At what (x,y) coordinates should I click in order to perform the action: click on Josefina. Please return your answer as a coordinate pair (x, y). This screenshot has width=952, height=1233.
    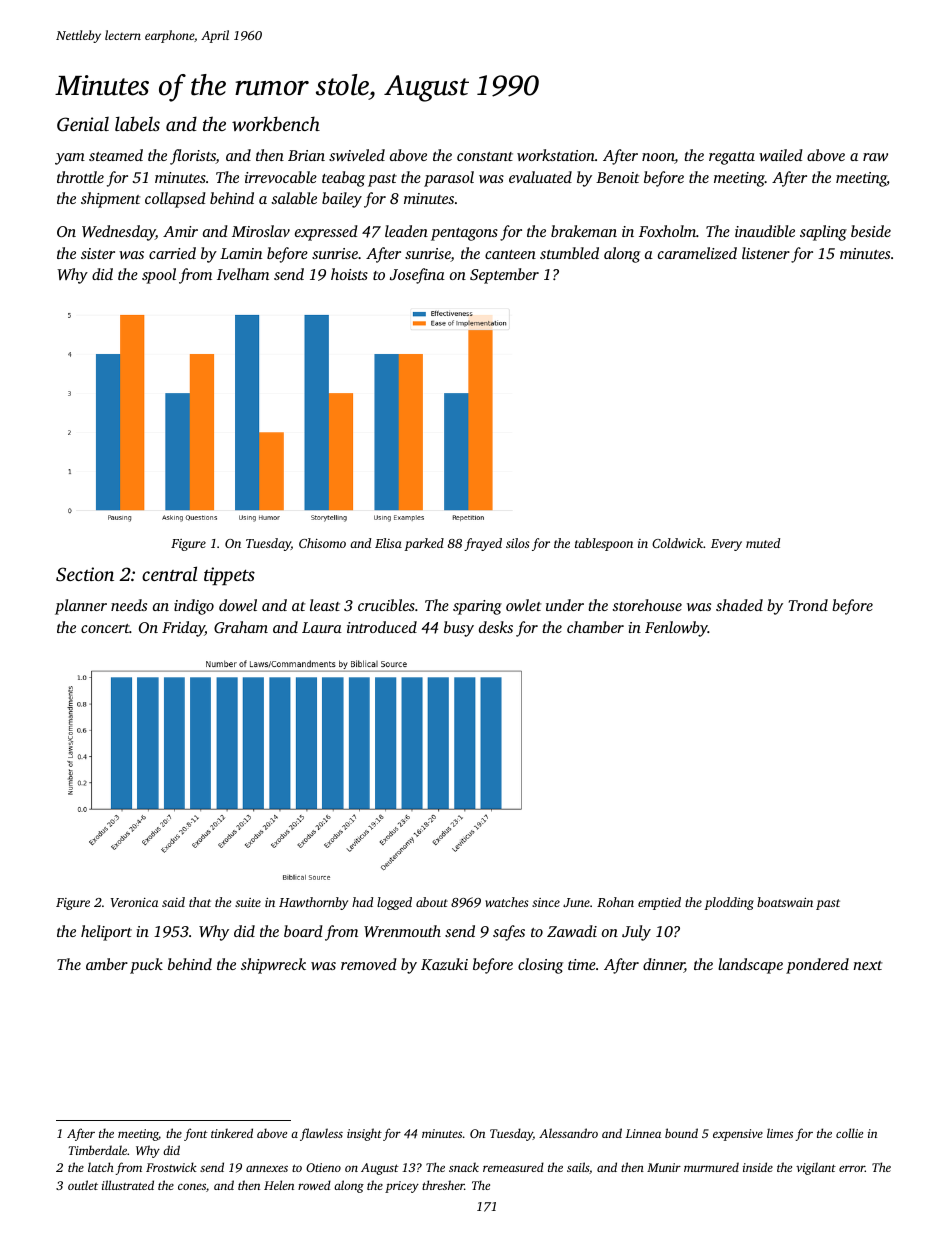
    Looking at the image, I should click on (417, 276).
